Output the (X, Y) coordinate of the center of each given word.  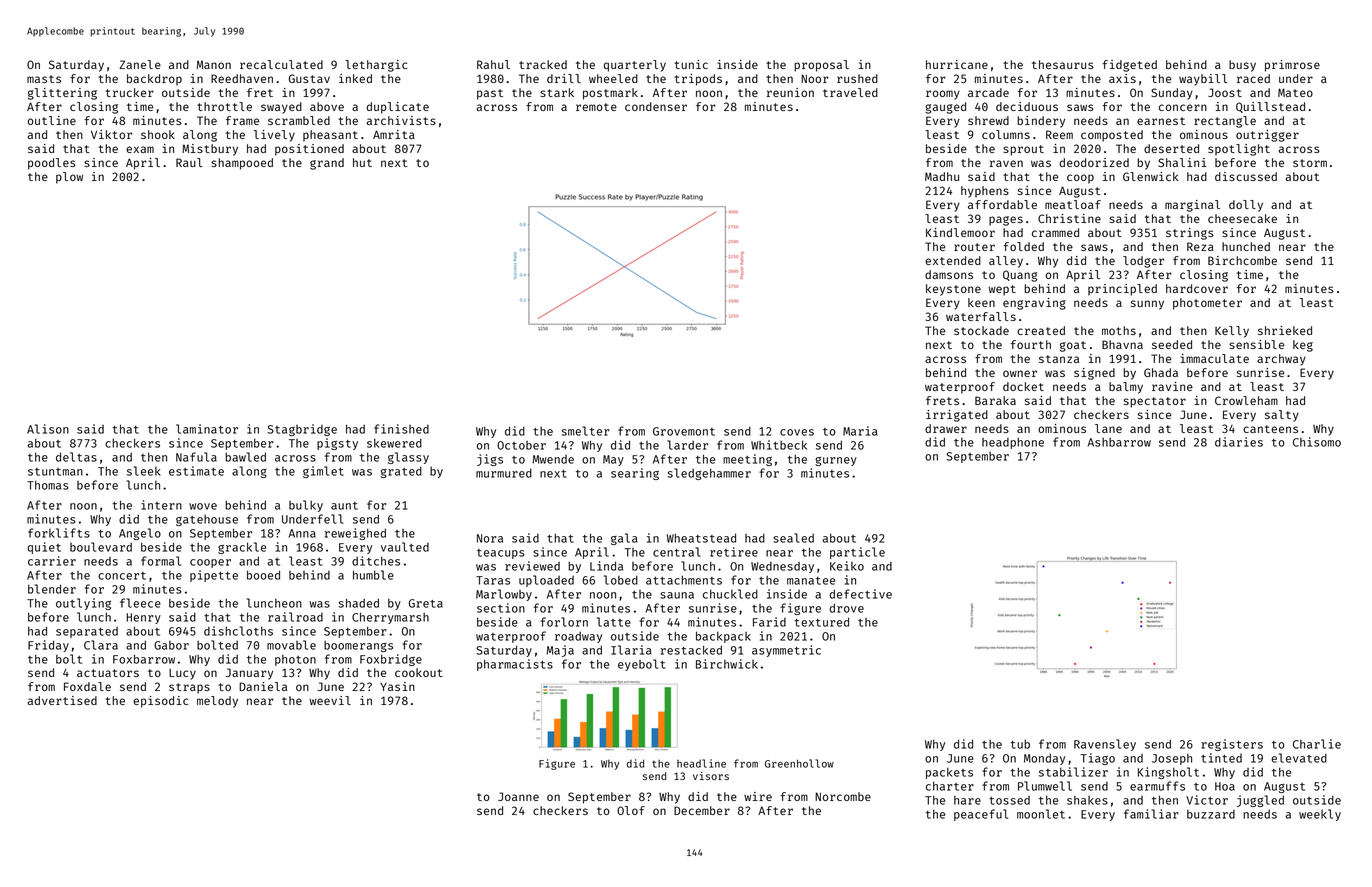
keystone (953, 290)
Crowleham (1246, 400)
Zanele (140, 64)
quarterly (635, 66)
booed (263, 575)
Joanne (518, 796)
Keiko (847, 566)
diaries (1239, 442)
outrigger (1267, 136)
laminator (207, 429)
